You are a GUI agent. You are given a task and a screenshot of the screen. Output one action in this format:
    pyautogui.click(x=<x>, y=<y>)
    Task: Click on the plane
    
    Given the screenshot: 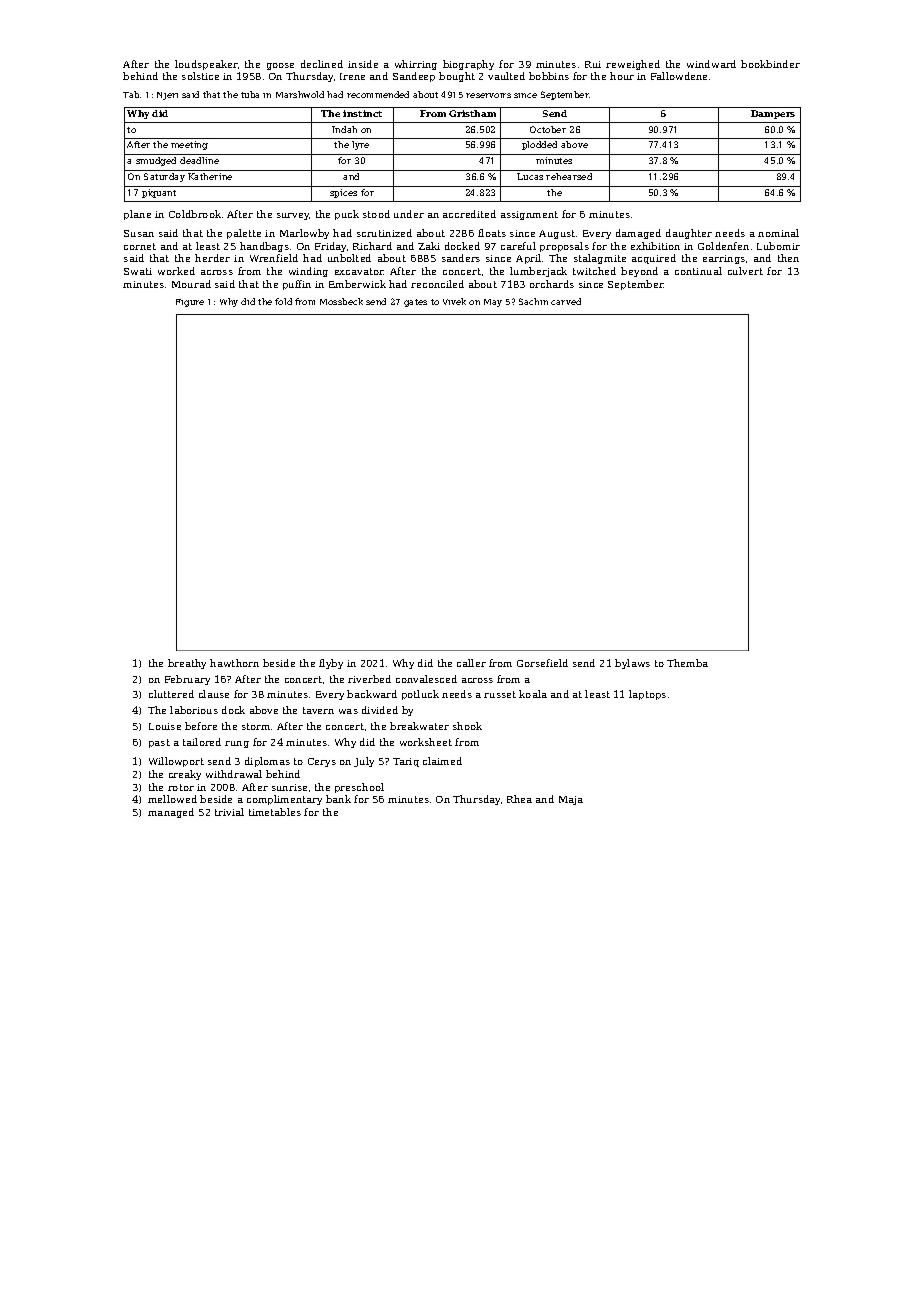 What is the action you would take?
    pyautogui.click(x=137, y=215)
